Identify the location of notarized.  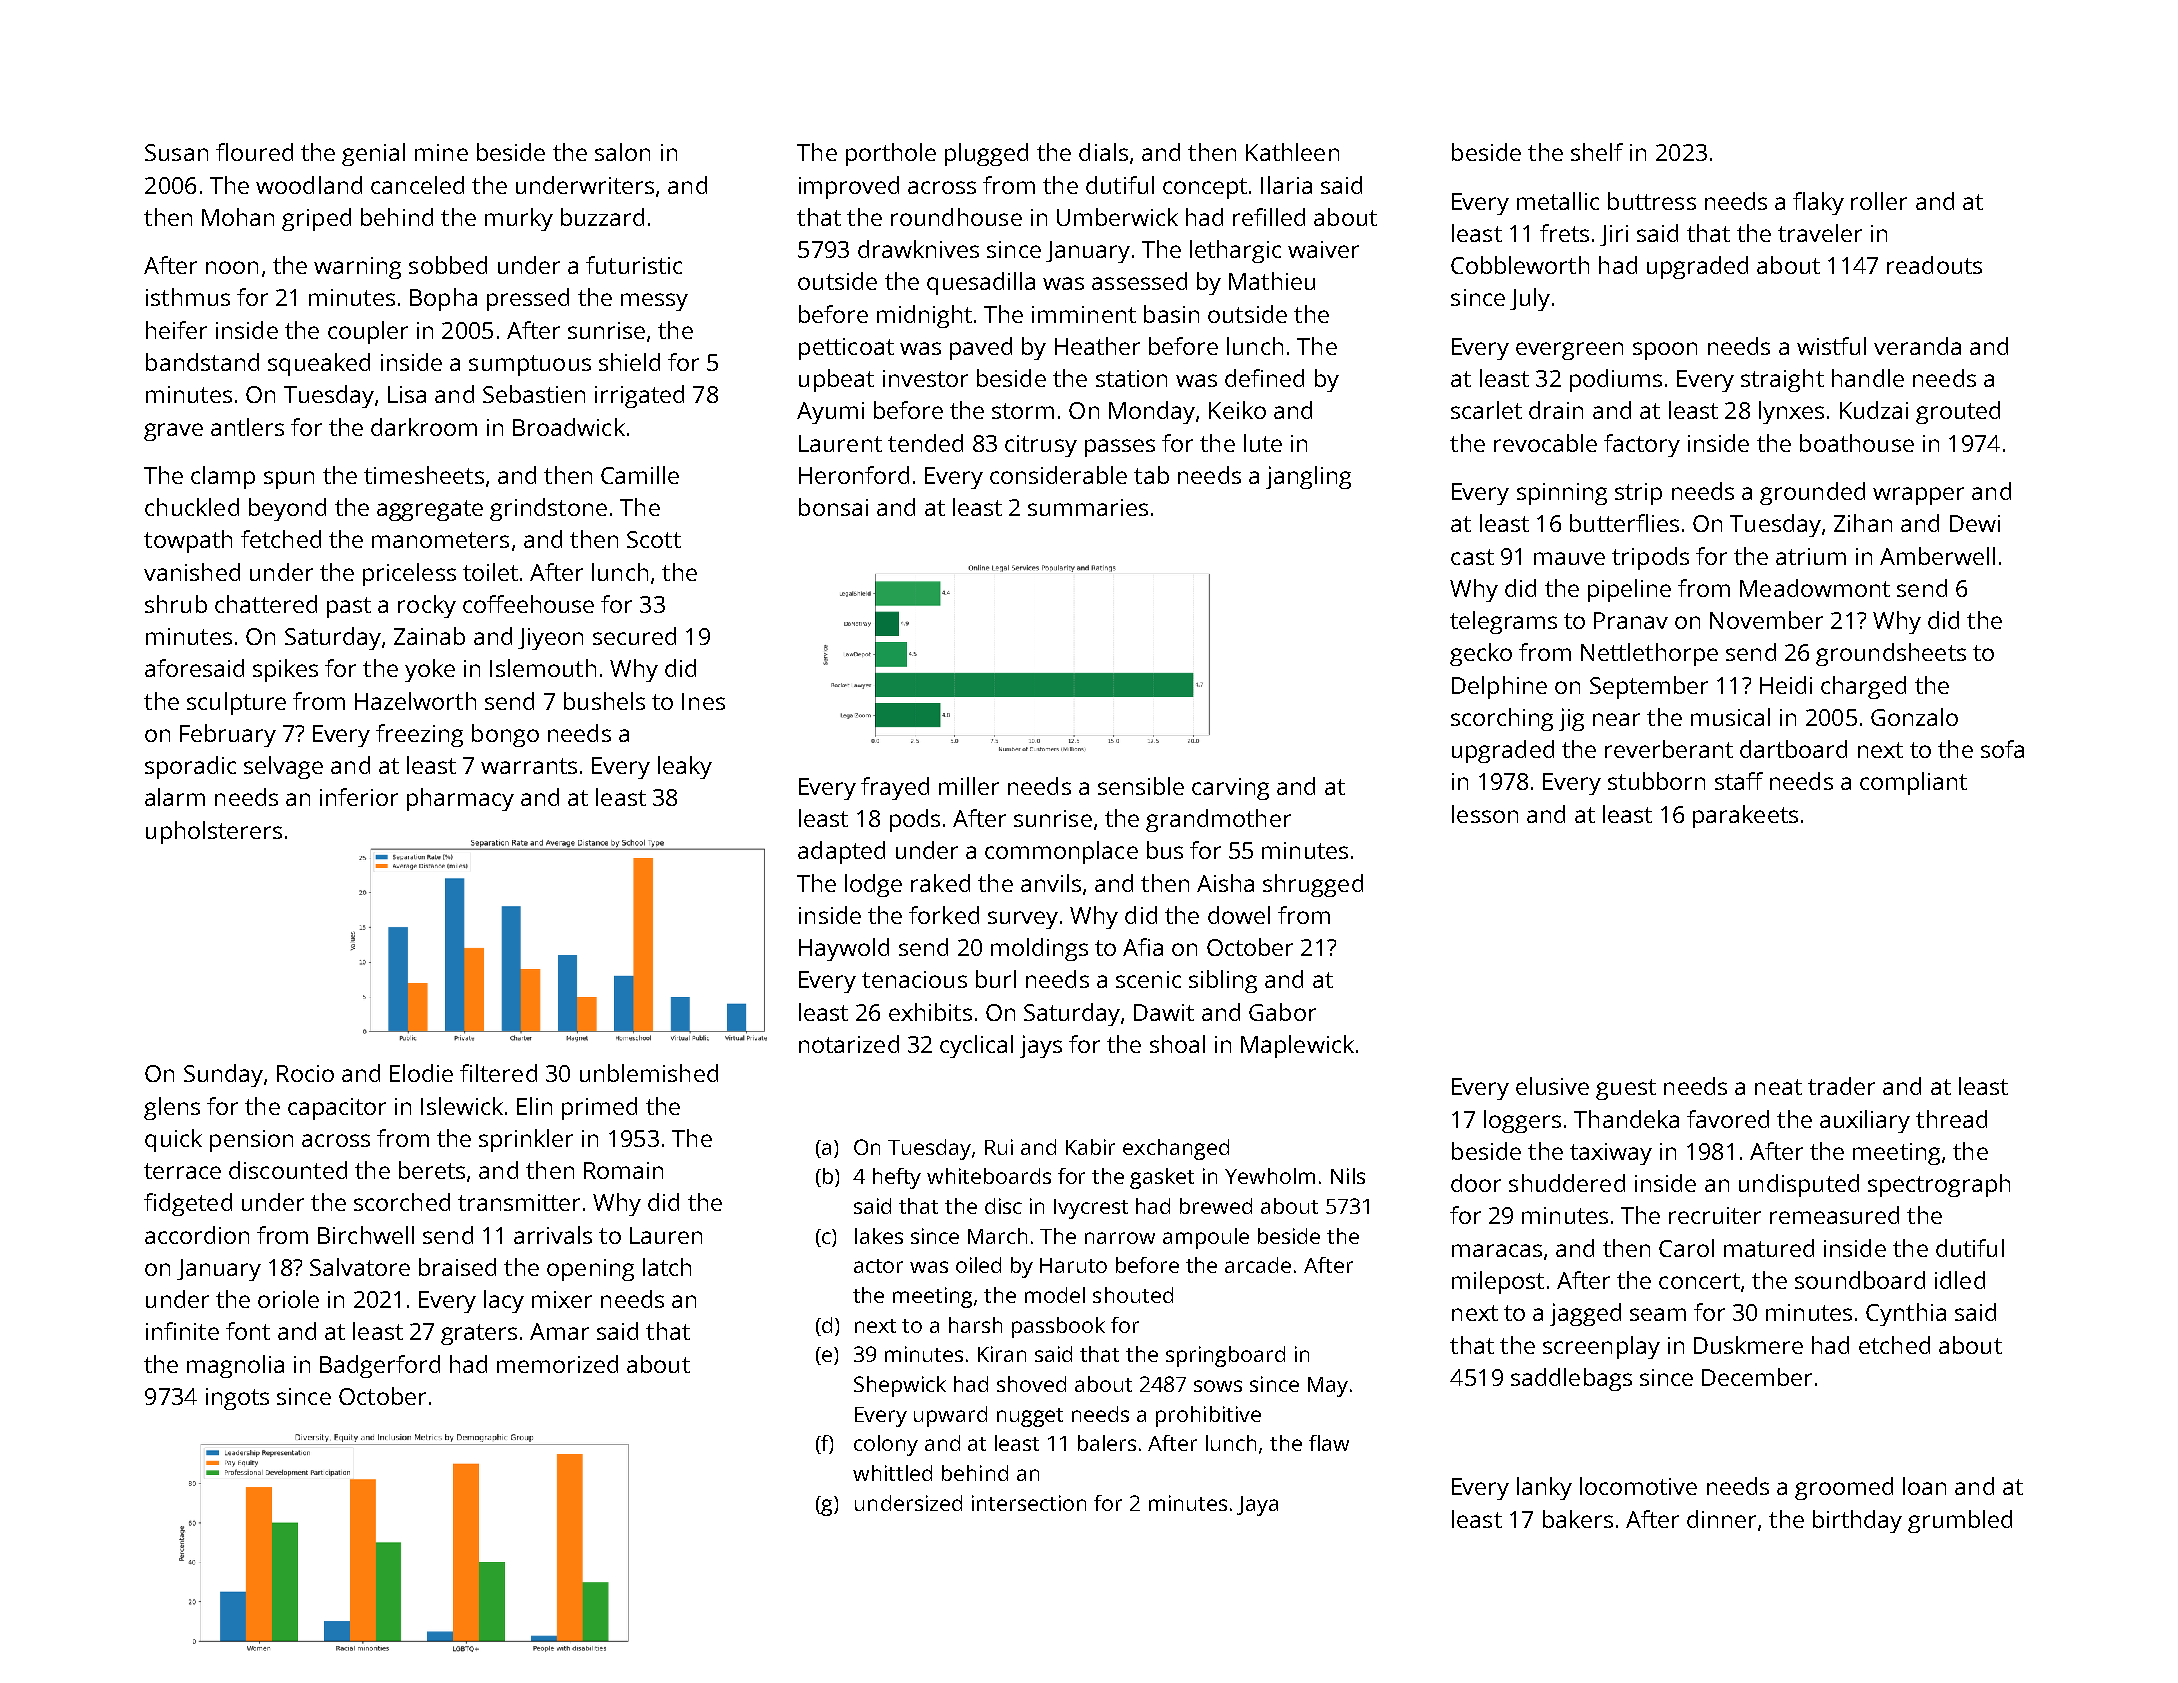
(849, 1044).
